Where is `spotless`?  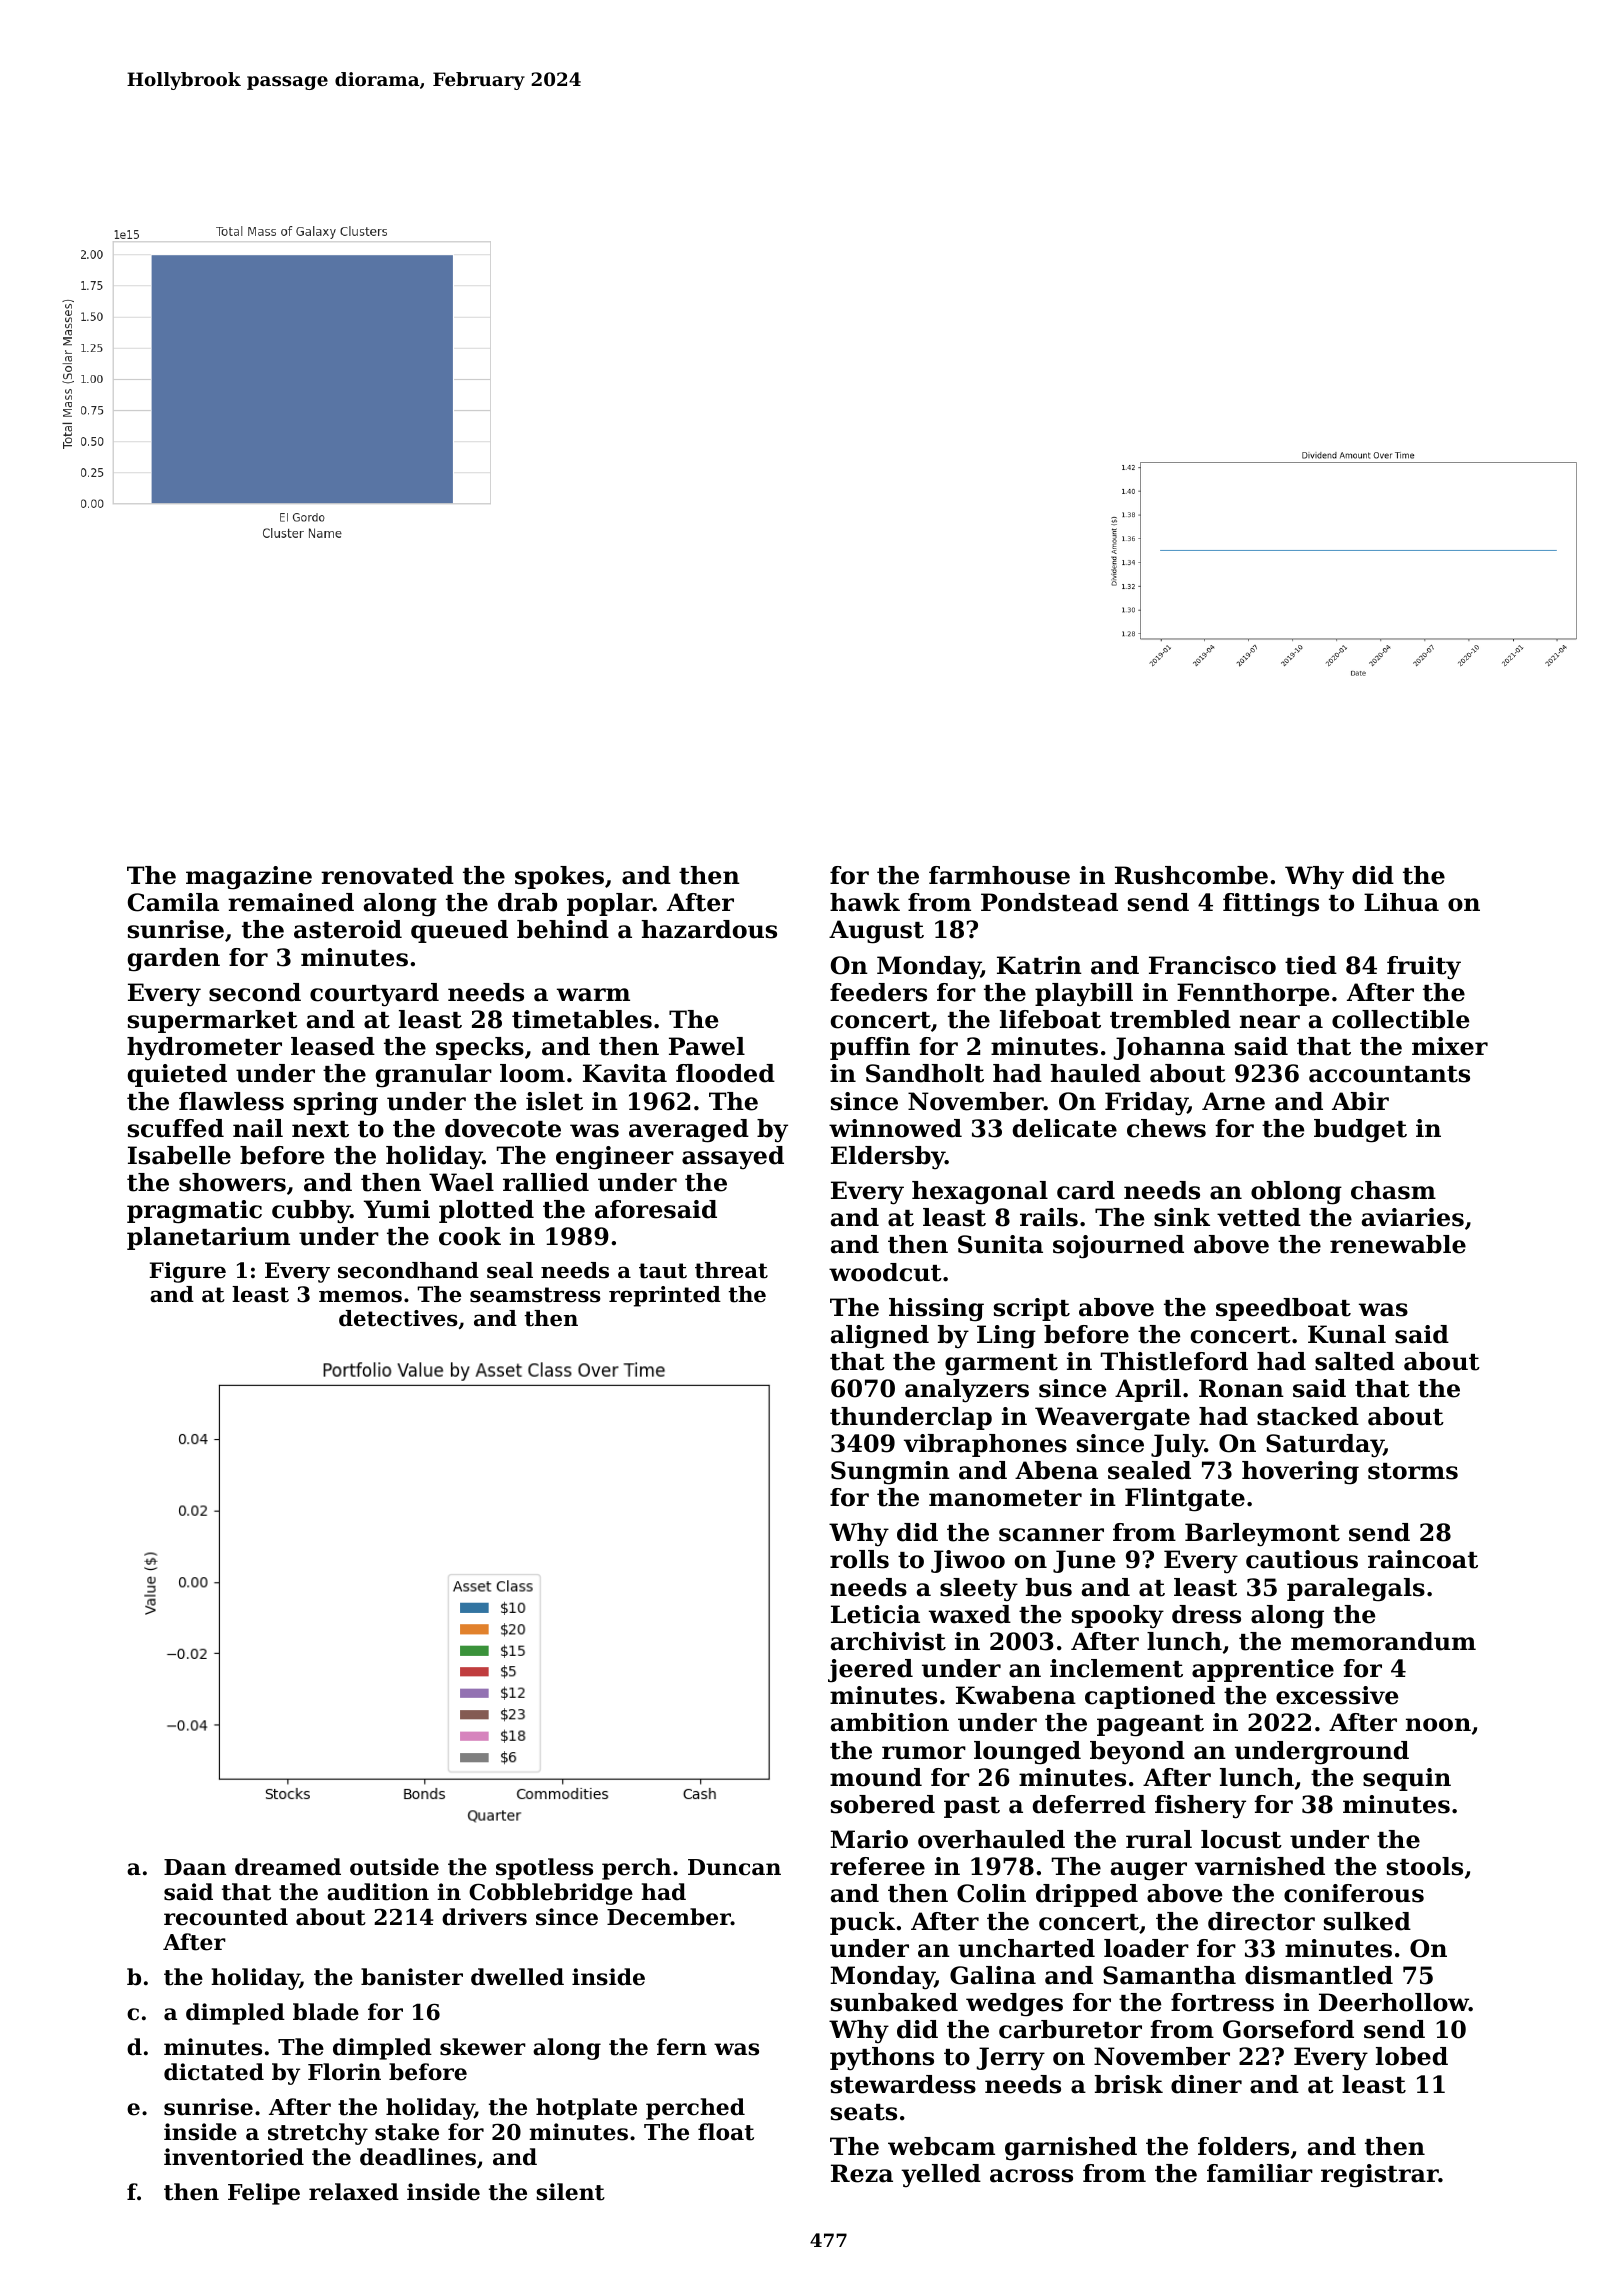
spotless is located at coordinates (544, 1869).
